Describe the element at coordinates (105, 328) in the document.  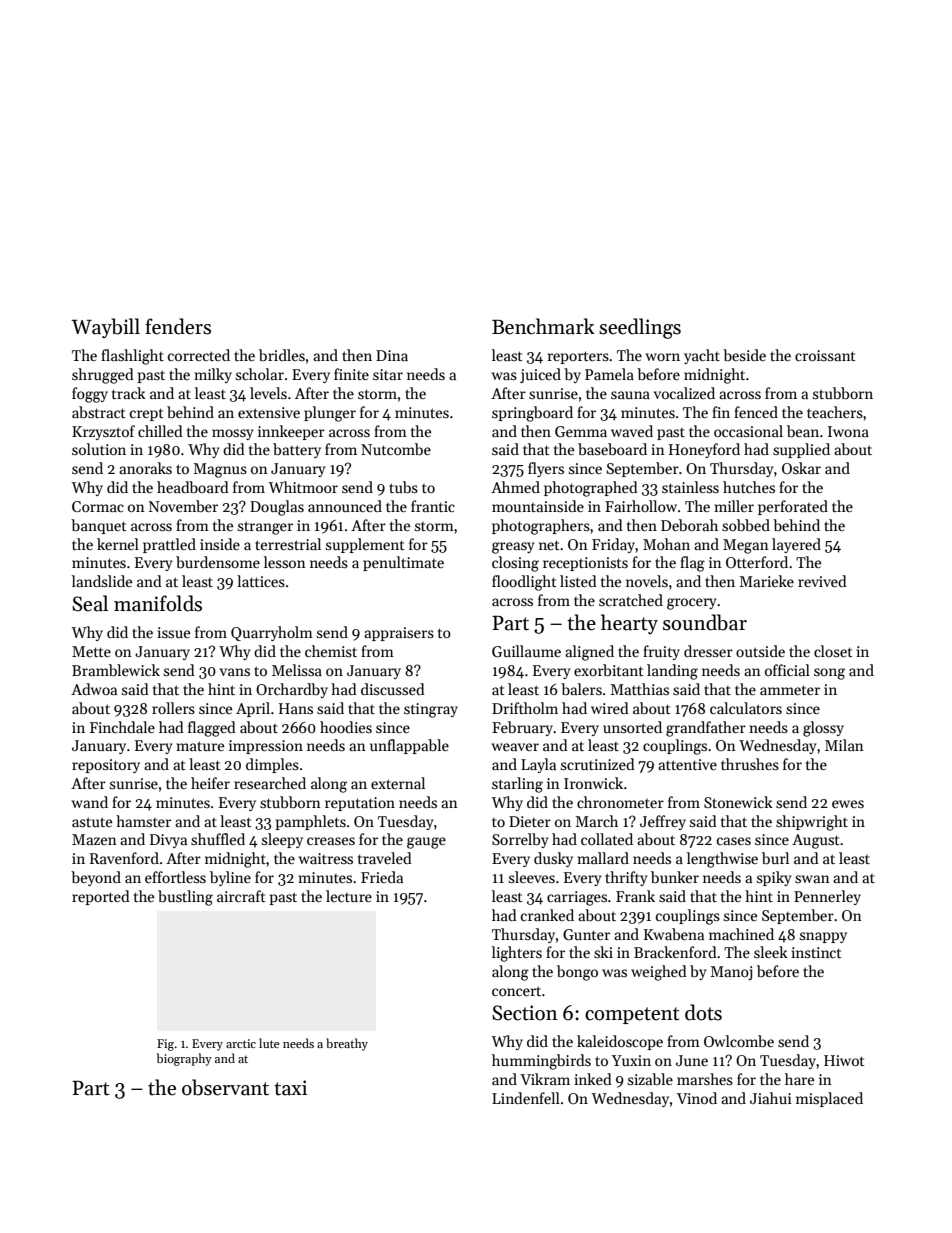
I see `Waybill` at that location.
